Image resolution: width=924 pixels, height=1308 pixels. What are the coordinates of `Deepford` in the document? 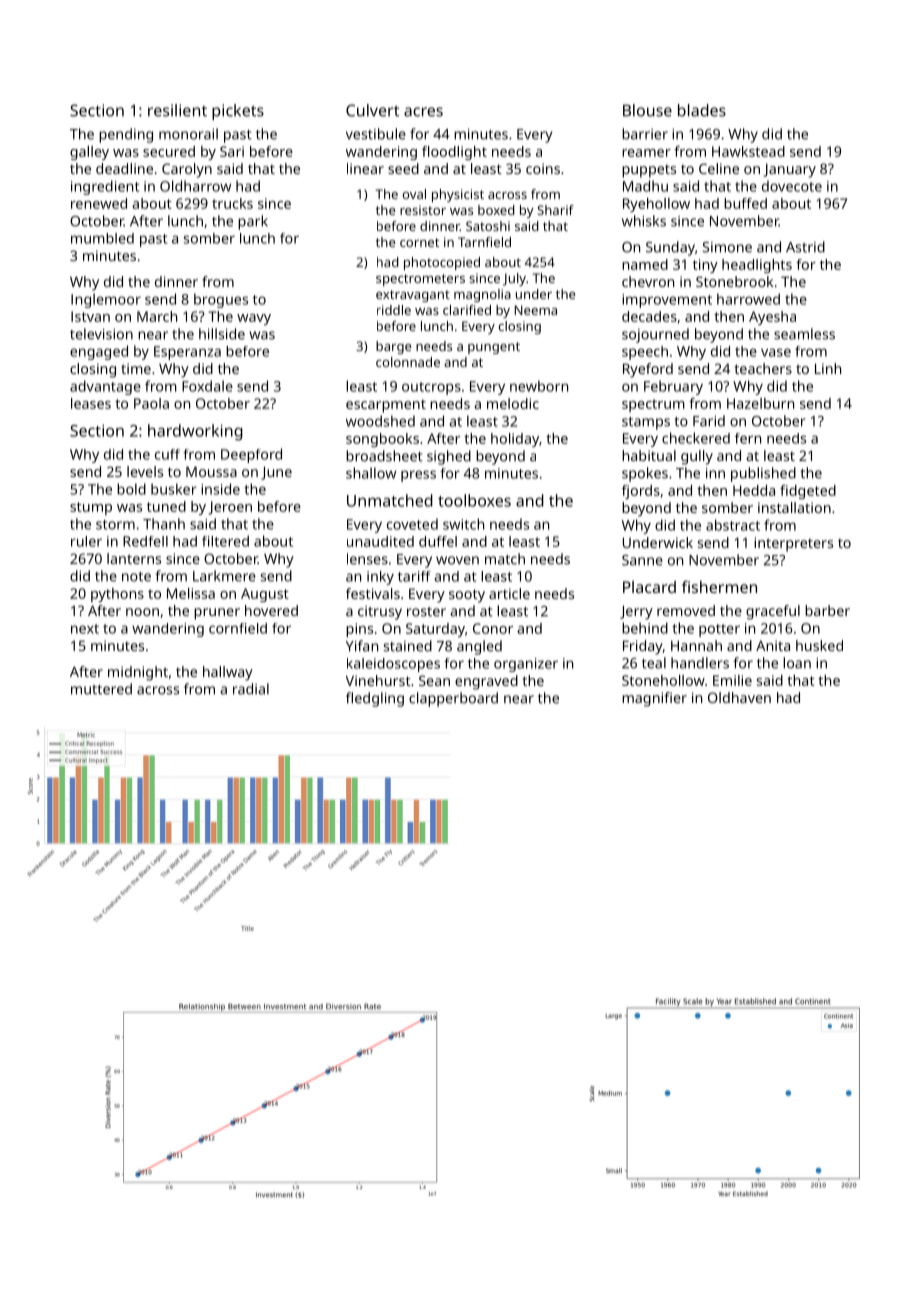 It's located at (251, 455).
